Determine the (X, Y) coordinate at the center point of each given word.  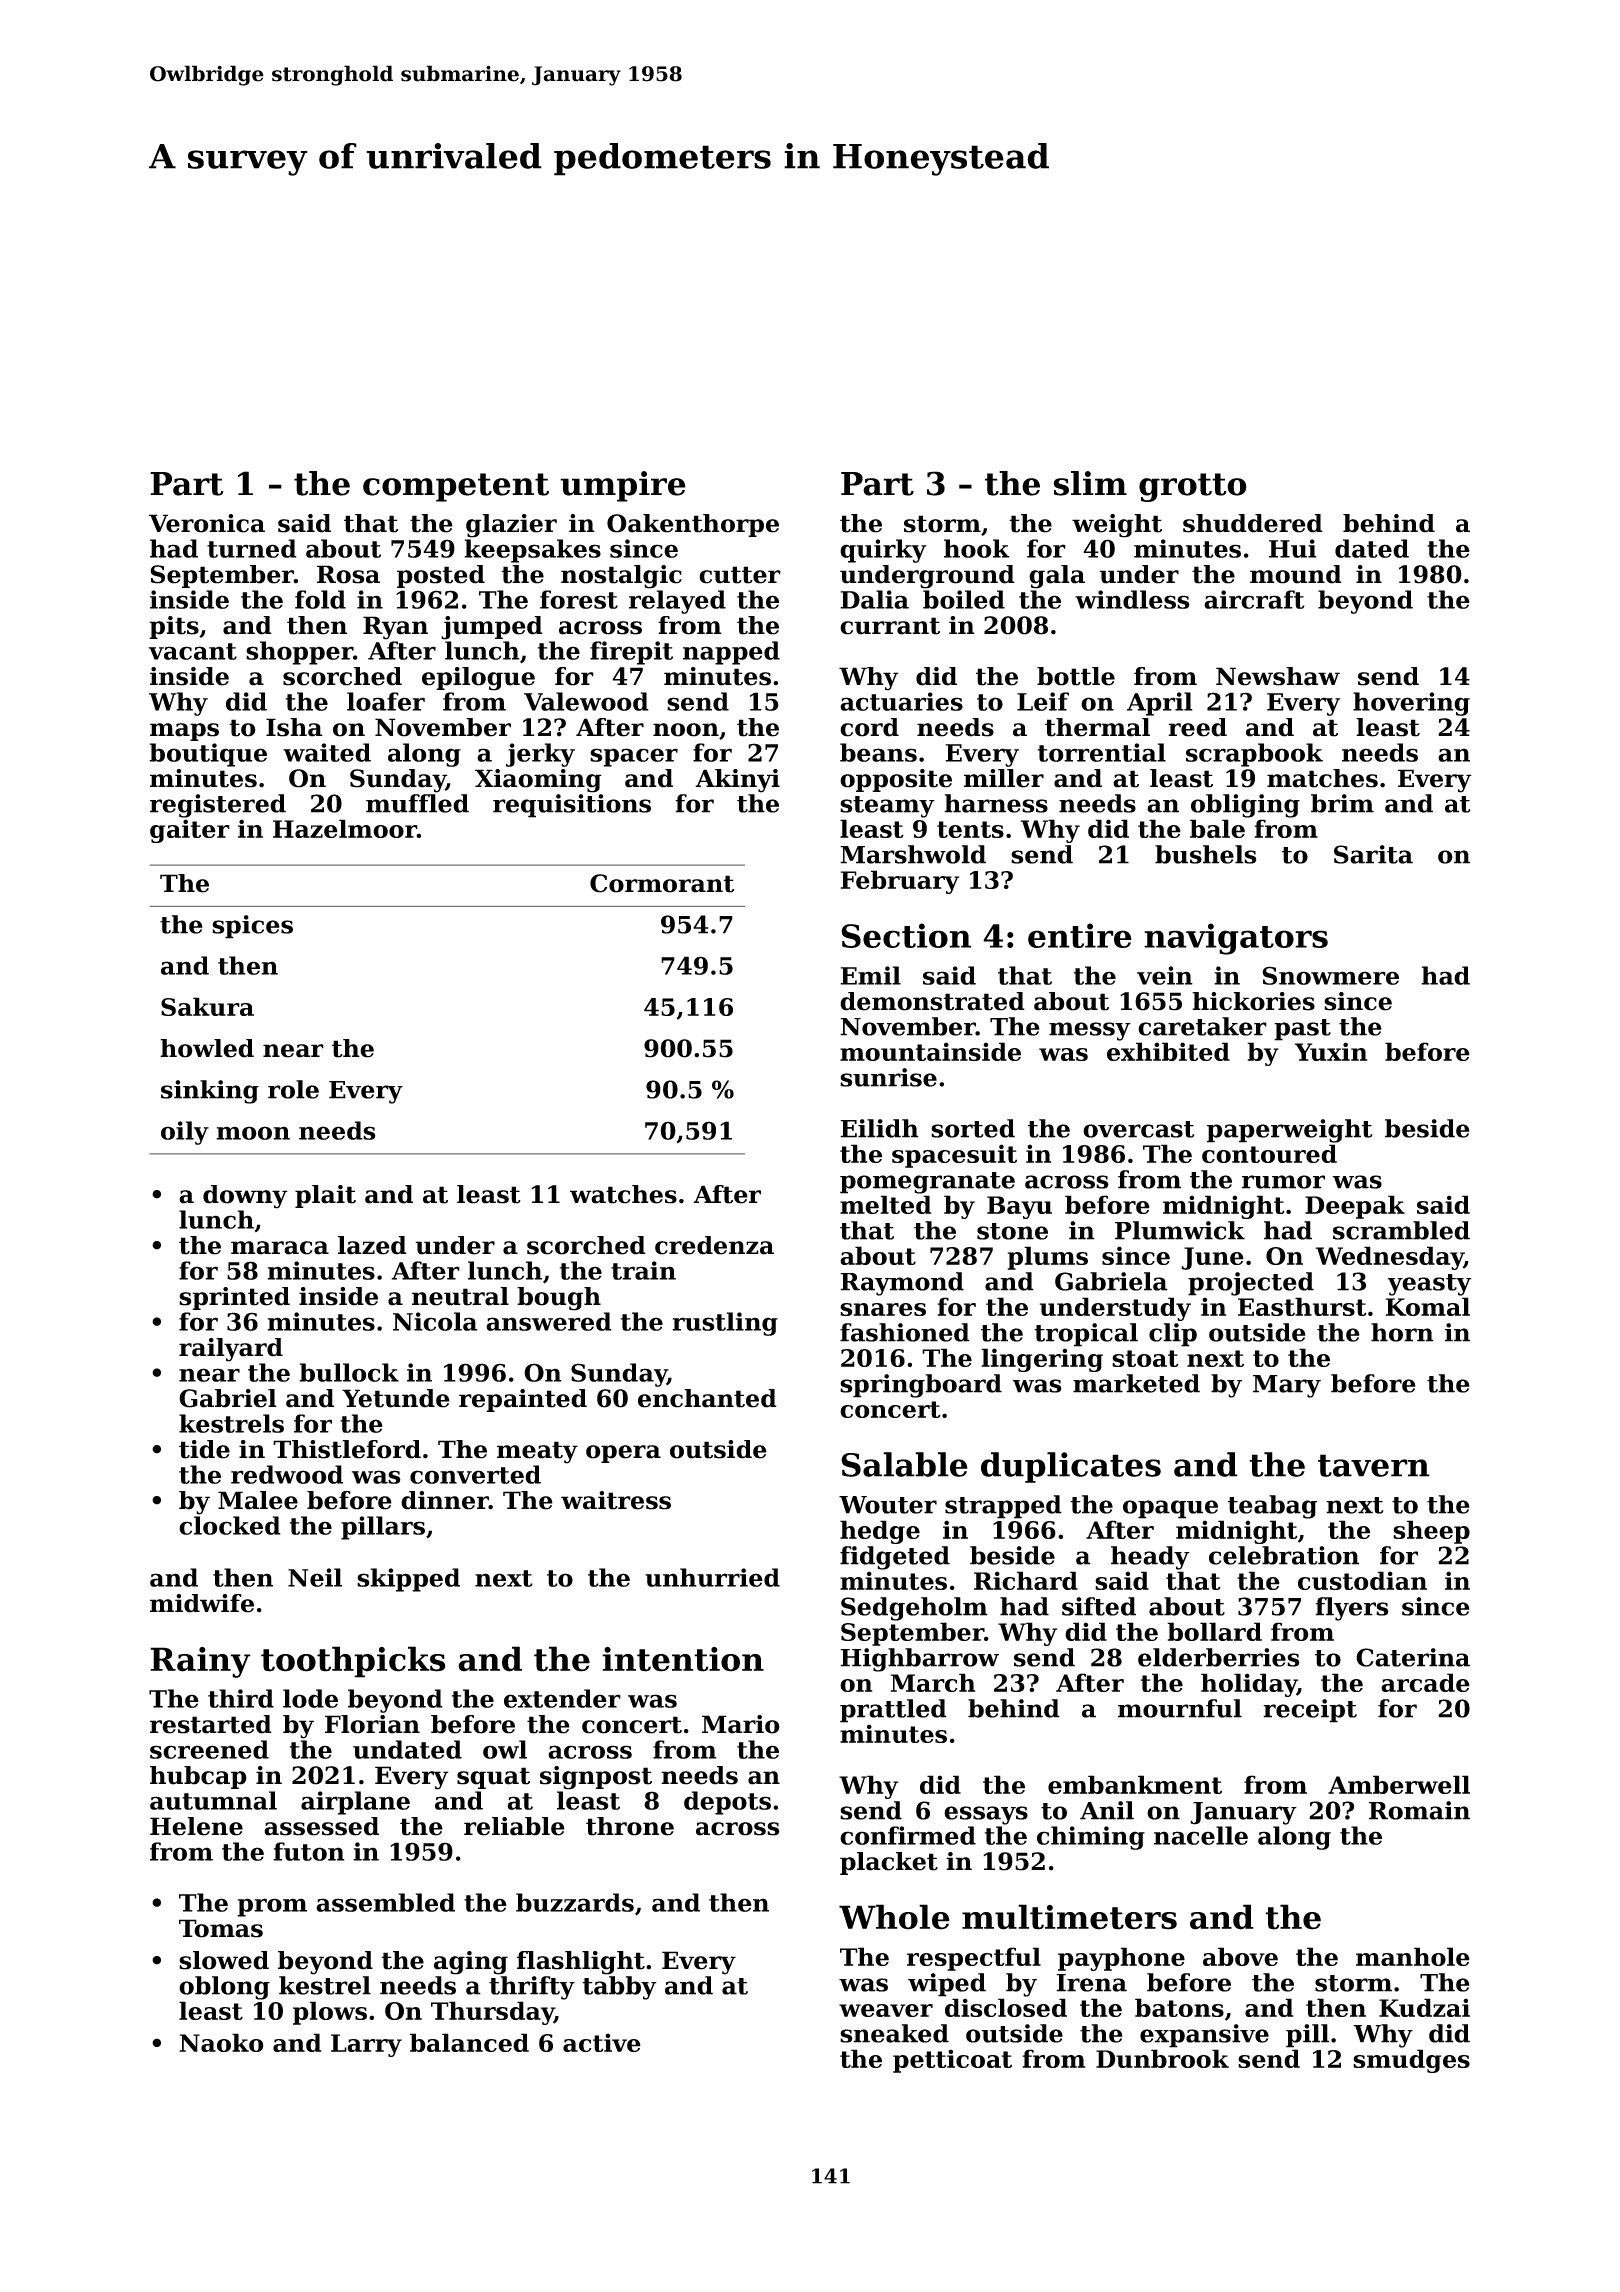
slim (1090, 483)
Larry (366, 2045)
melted (885, 1204)
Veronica (207, 523)
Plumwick (1180, 1230)
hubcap (198, 1777)
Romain (1419, 1810)
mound (1296, 574)
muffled (417, 803)
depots (727, 1803)
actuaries (901, 701)
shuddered (1253, 523)
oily (185, 1133)
